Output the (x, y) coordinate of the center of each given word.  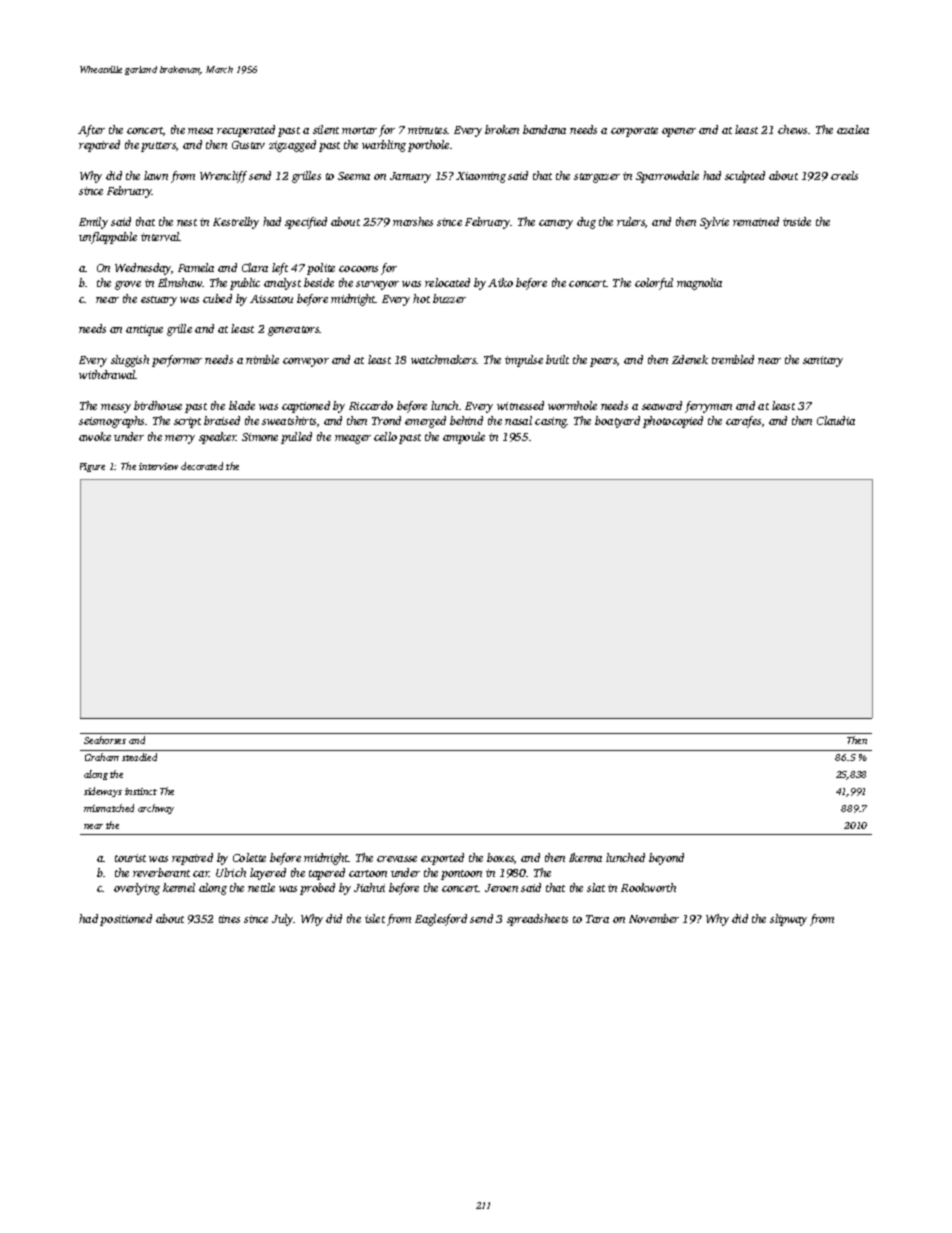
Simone (260, 437)
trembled (733, 359)
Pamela (196, 267)
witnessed (520, 405)
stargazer (597, 178)
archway (156, 809)
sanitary (823, 361)
